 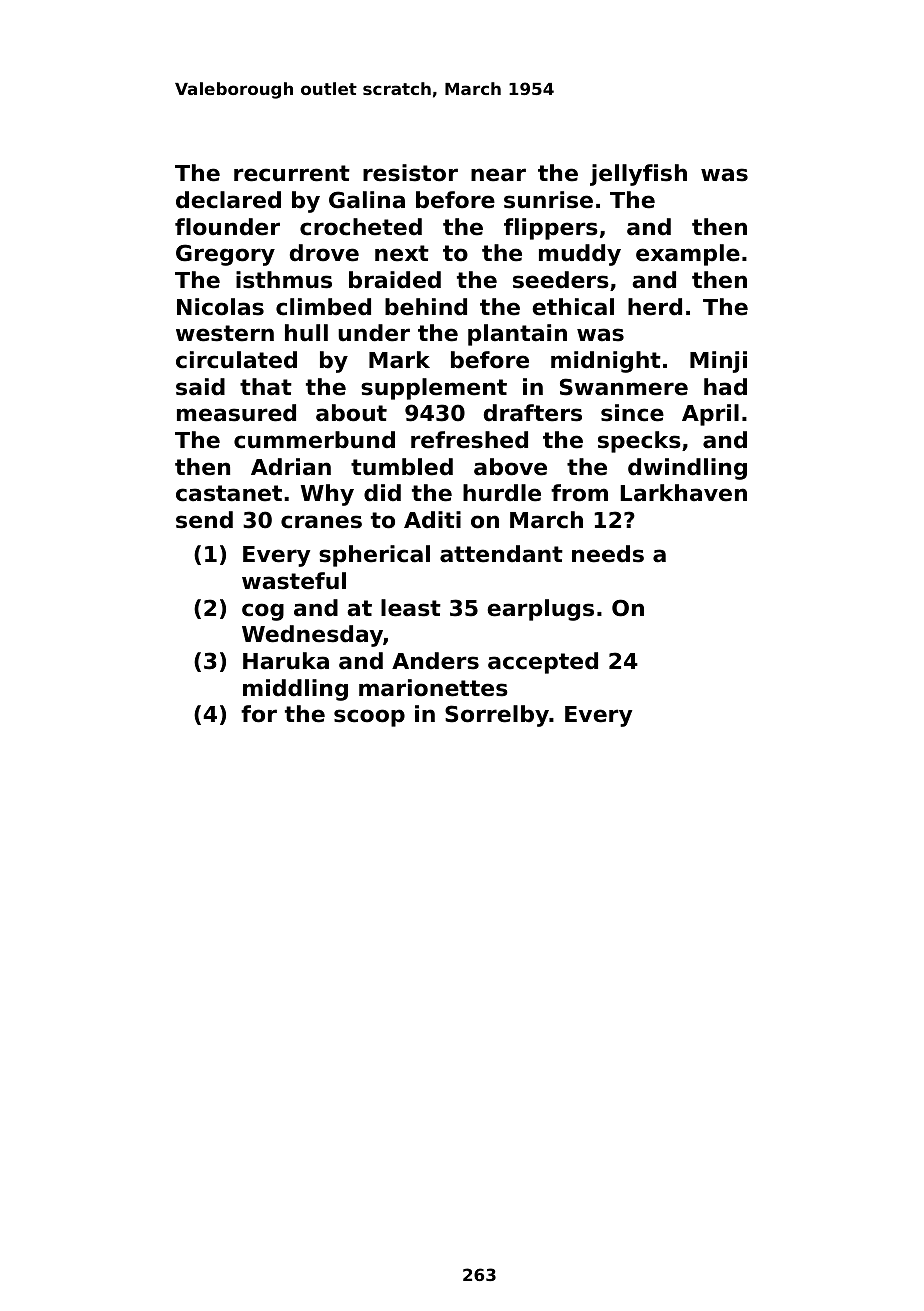 What do you see at coordinates (228, 200) in the screenshot?
I see `declared` at bounding box center [228, 200].
